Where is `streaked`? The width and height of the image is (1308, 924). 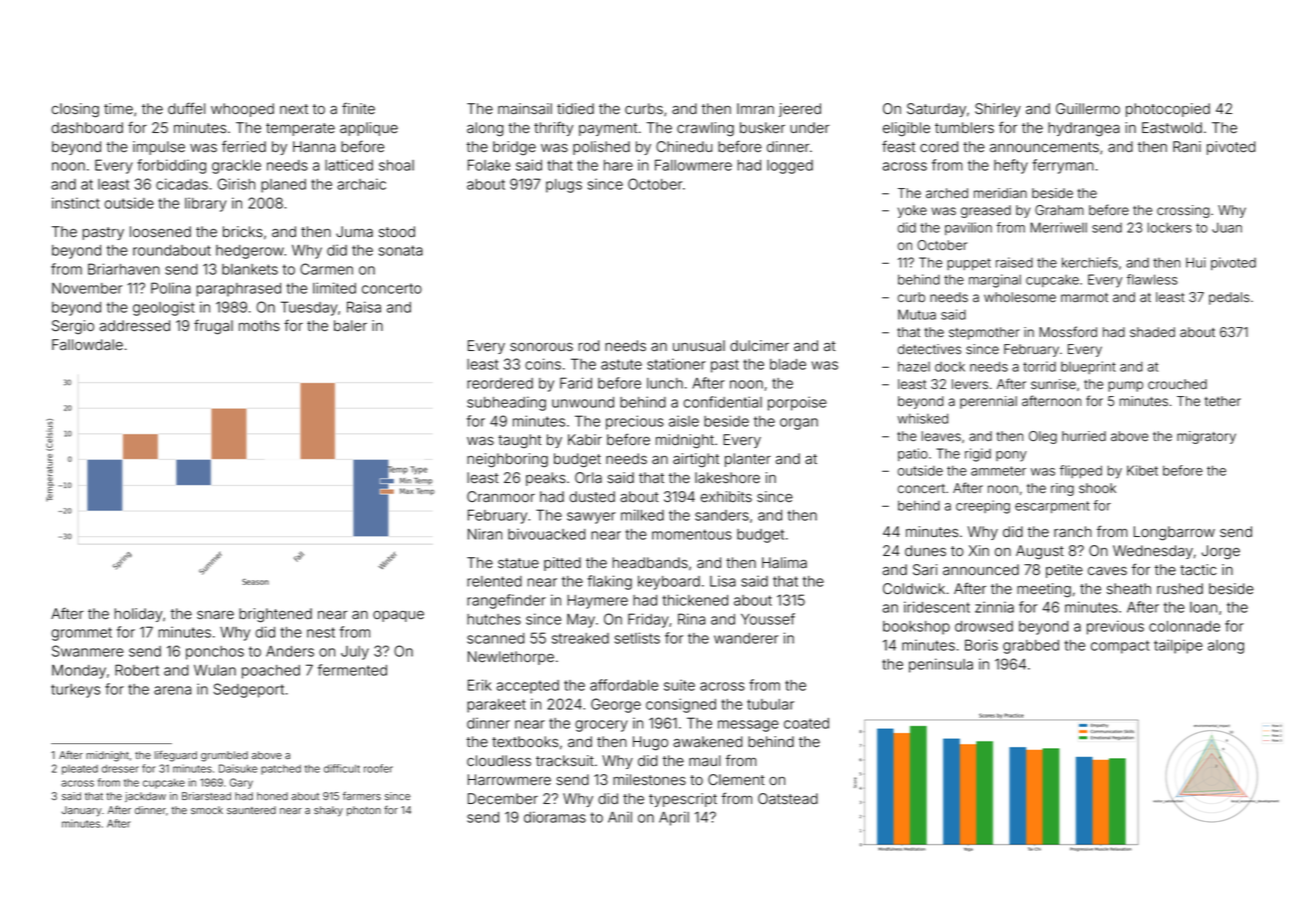 streaked is located at coordinates (580, 638).
